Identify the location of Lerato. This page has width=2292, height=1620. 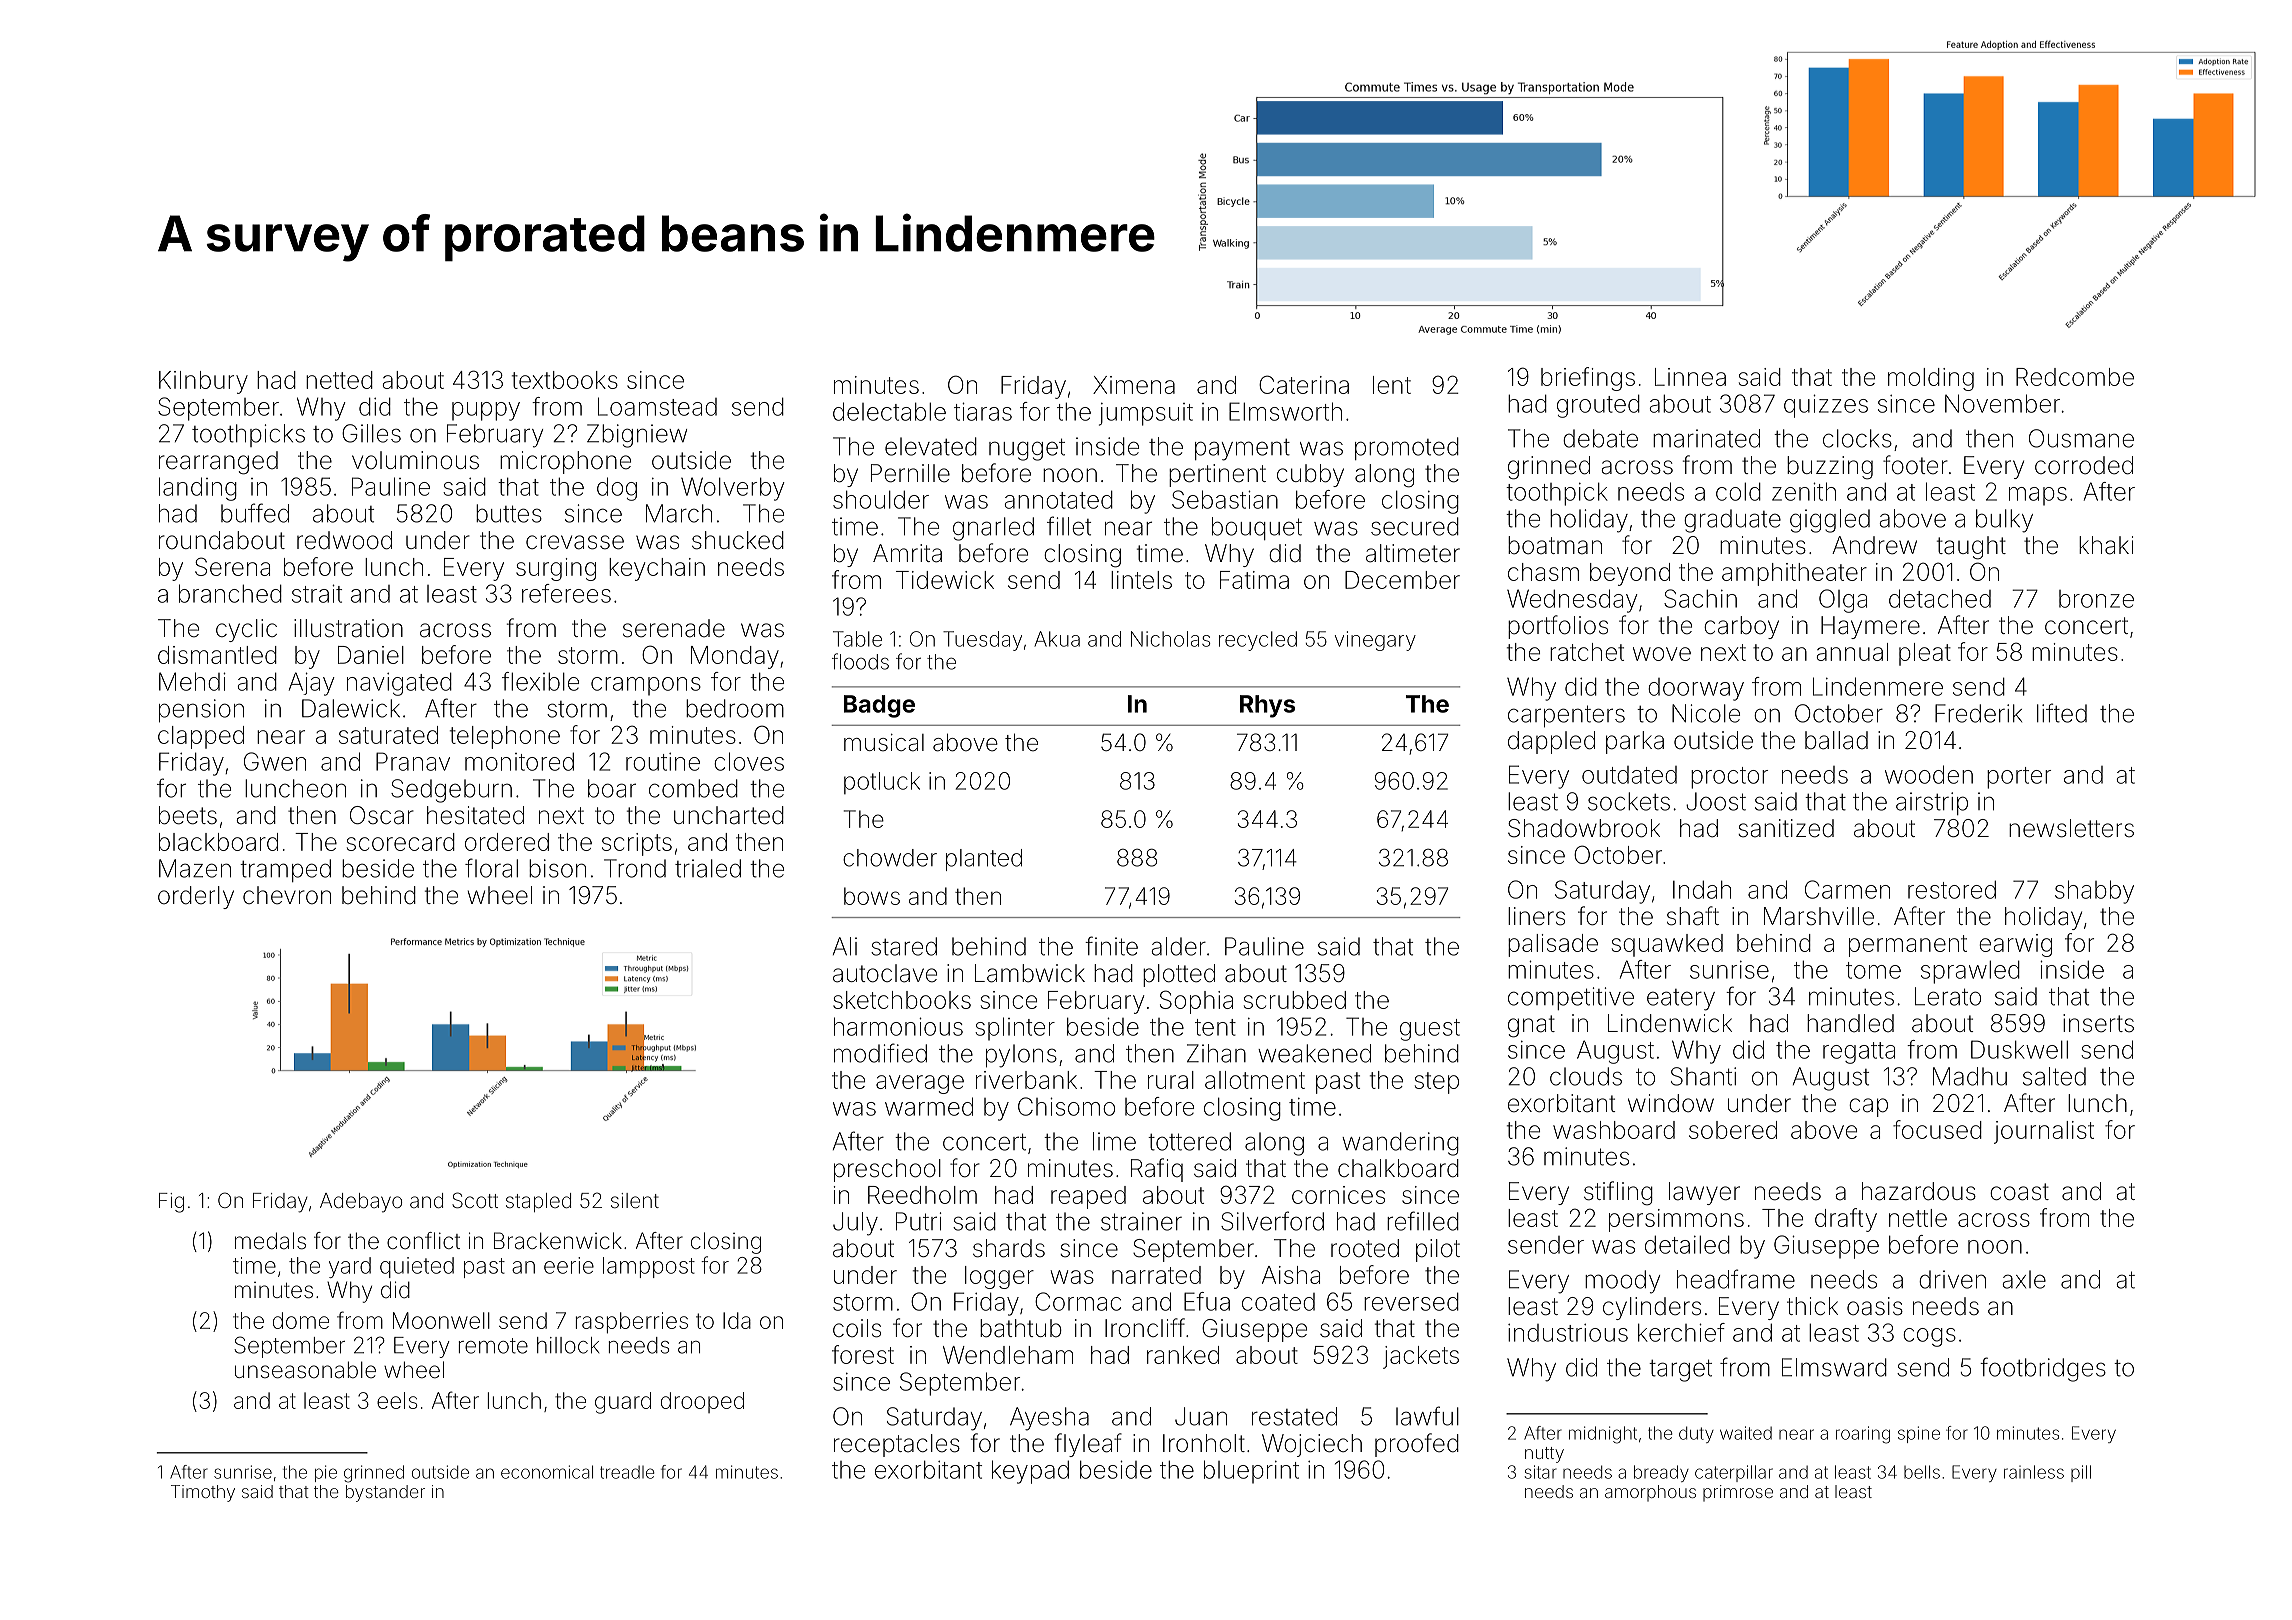
(1948, 996).
